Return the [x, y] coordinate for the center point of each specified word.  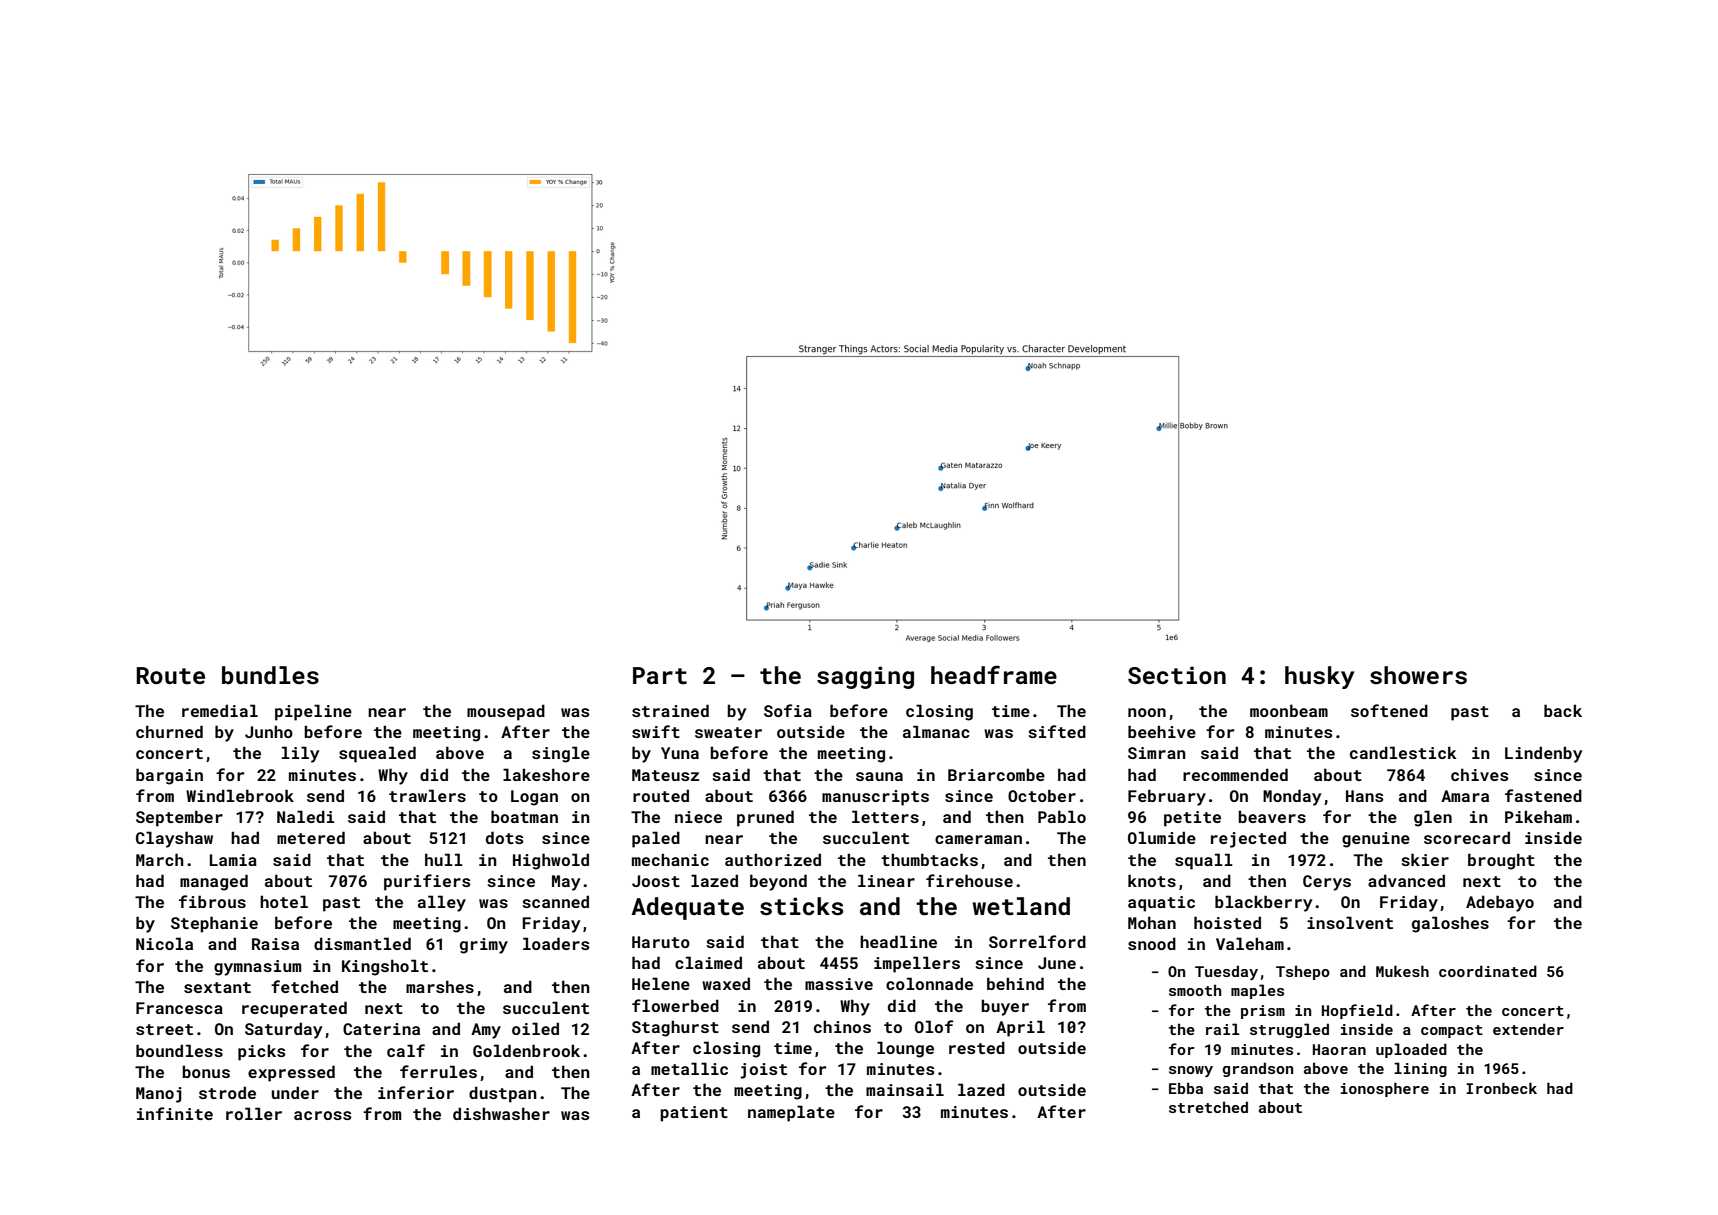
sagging [865, 677]
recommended [1235, 774]
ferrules [438, 1071]
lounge [905, 1049]
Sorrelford [1037, 941]
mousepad [506, 712]
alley [442, 903]
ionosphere [1385, 1089]
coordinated [1488, 971]
